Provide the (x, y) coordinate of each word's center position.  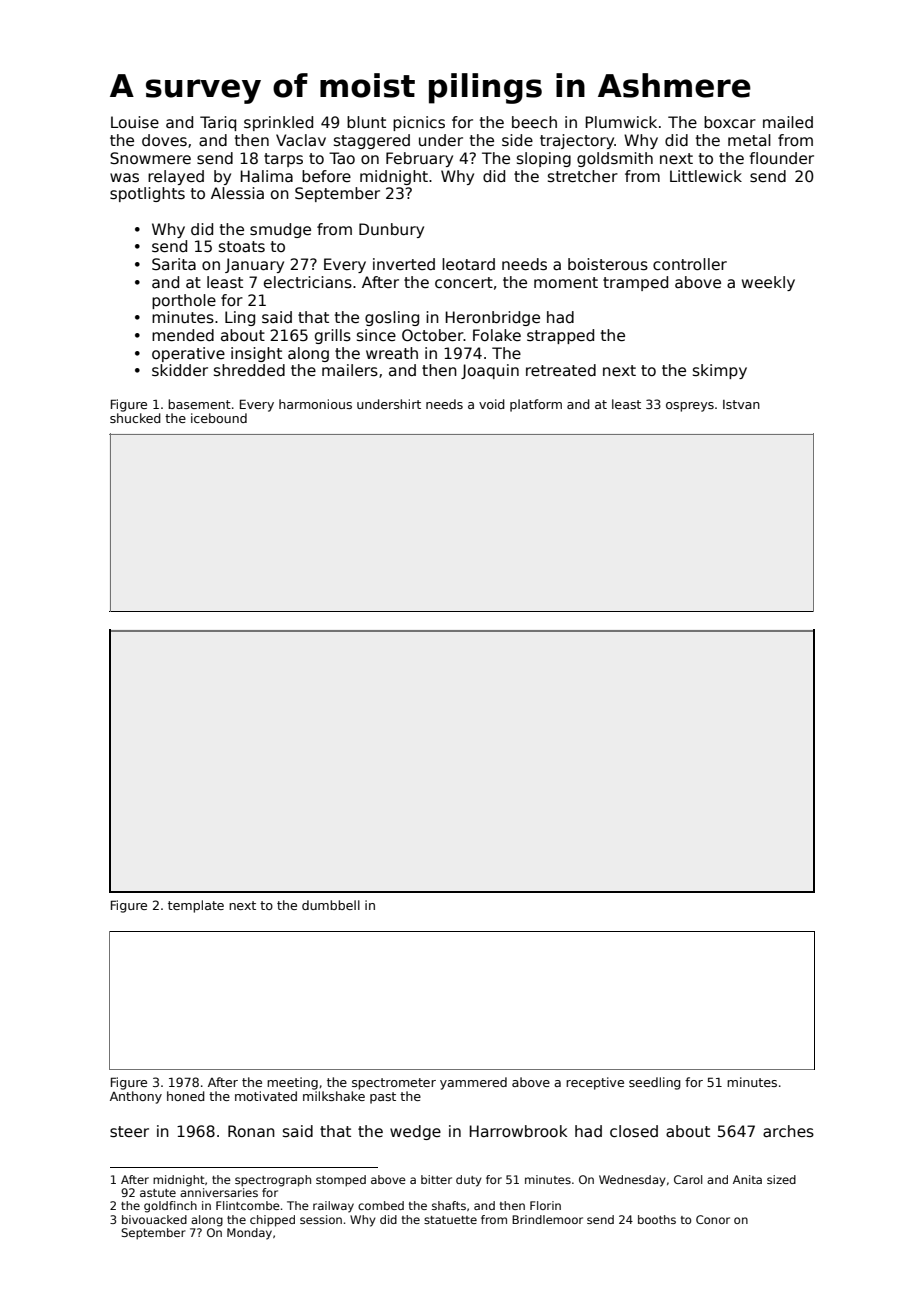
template (196, 906)
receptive (595, 1083)
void (492, 404)
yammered (473, 1083)
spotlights (147, 194)
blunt (366, 122)
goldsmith (615, 159)
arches (788, 1131)
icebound (219, 418)
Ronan (251, 1131)
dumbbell (331, 905)
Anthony (136, 1097)
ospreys (690, 407)
